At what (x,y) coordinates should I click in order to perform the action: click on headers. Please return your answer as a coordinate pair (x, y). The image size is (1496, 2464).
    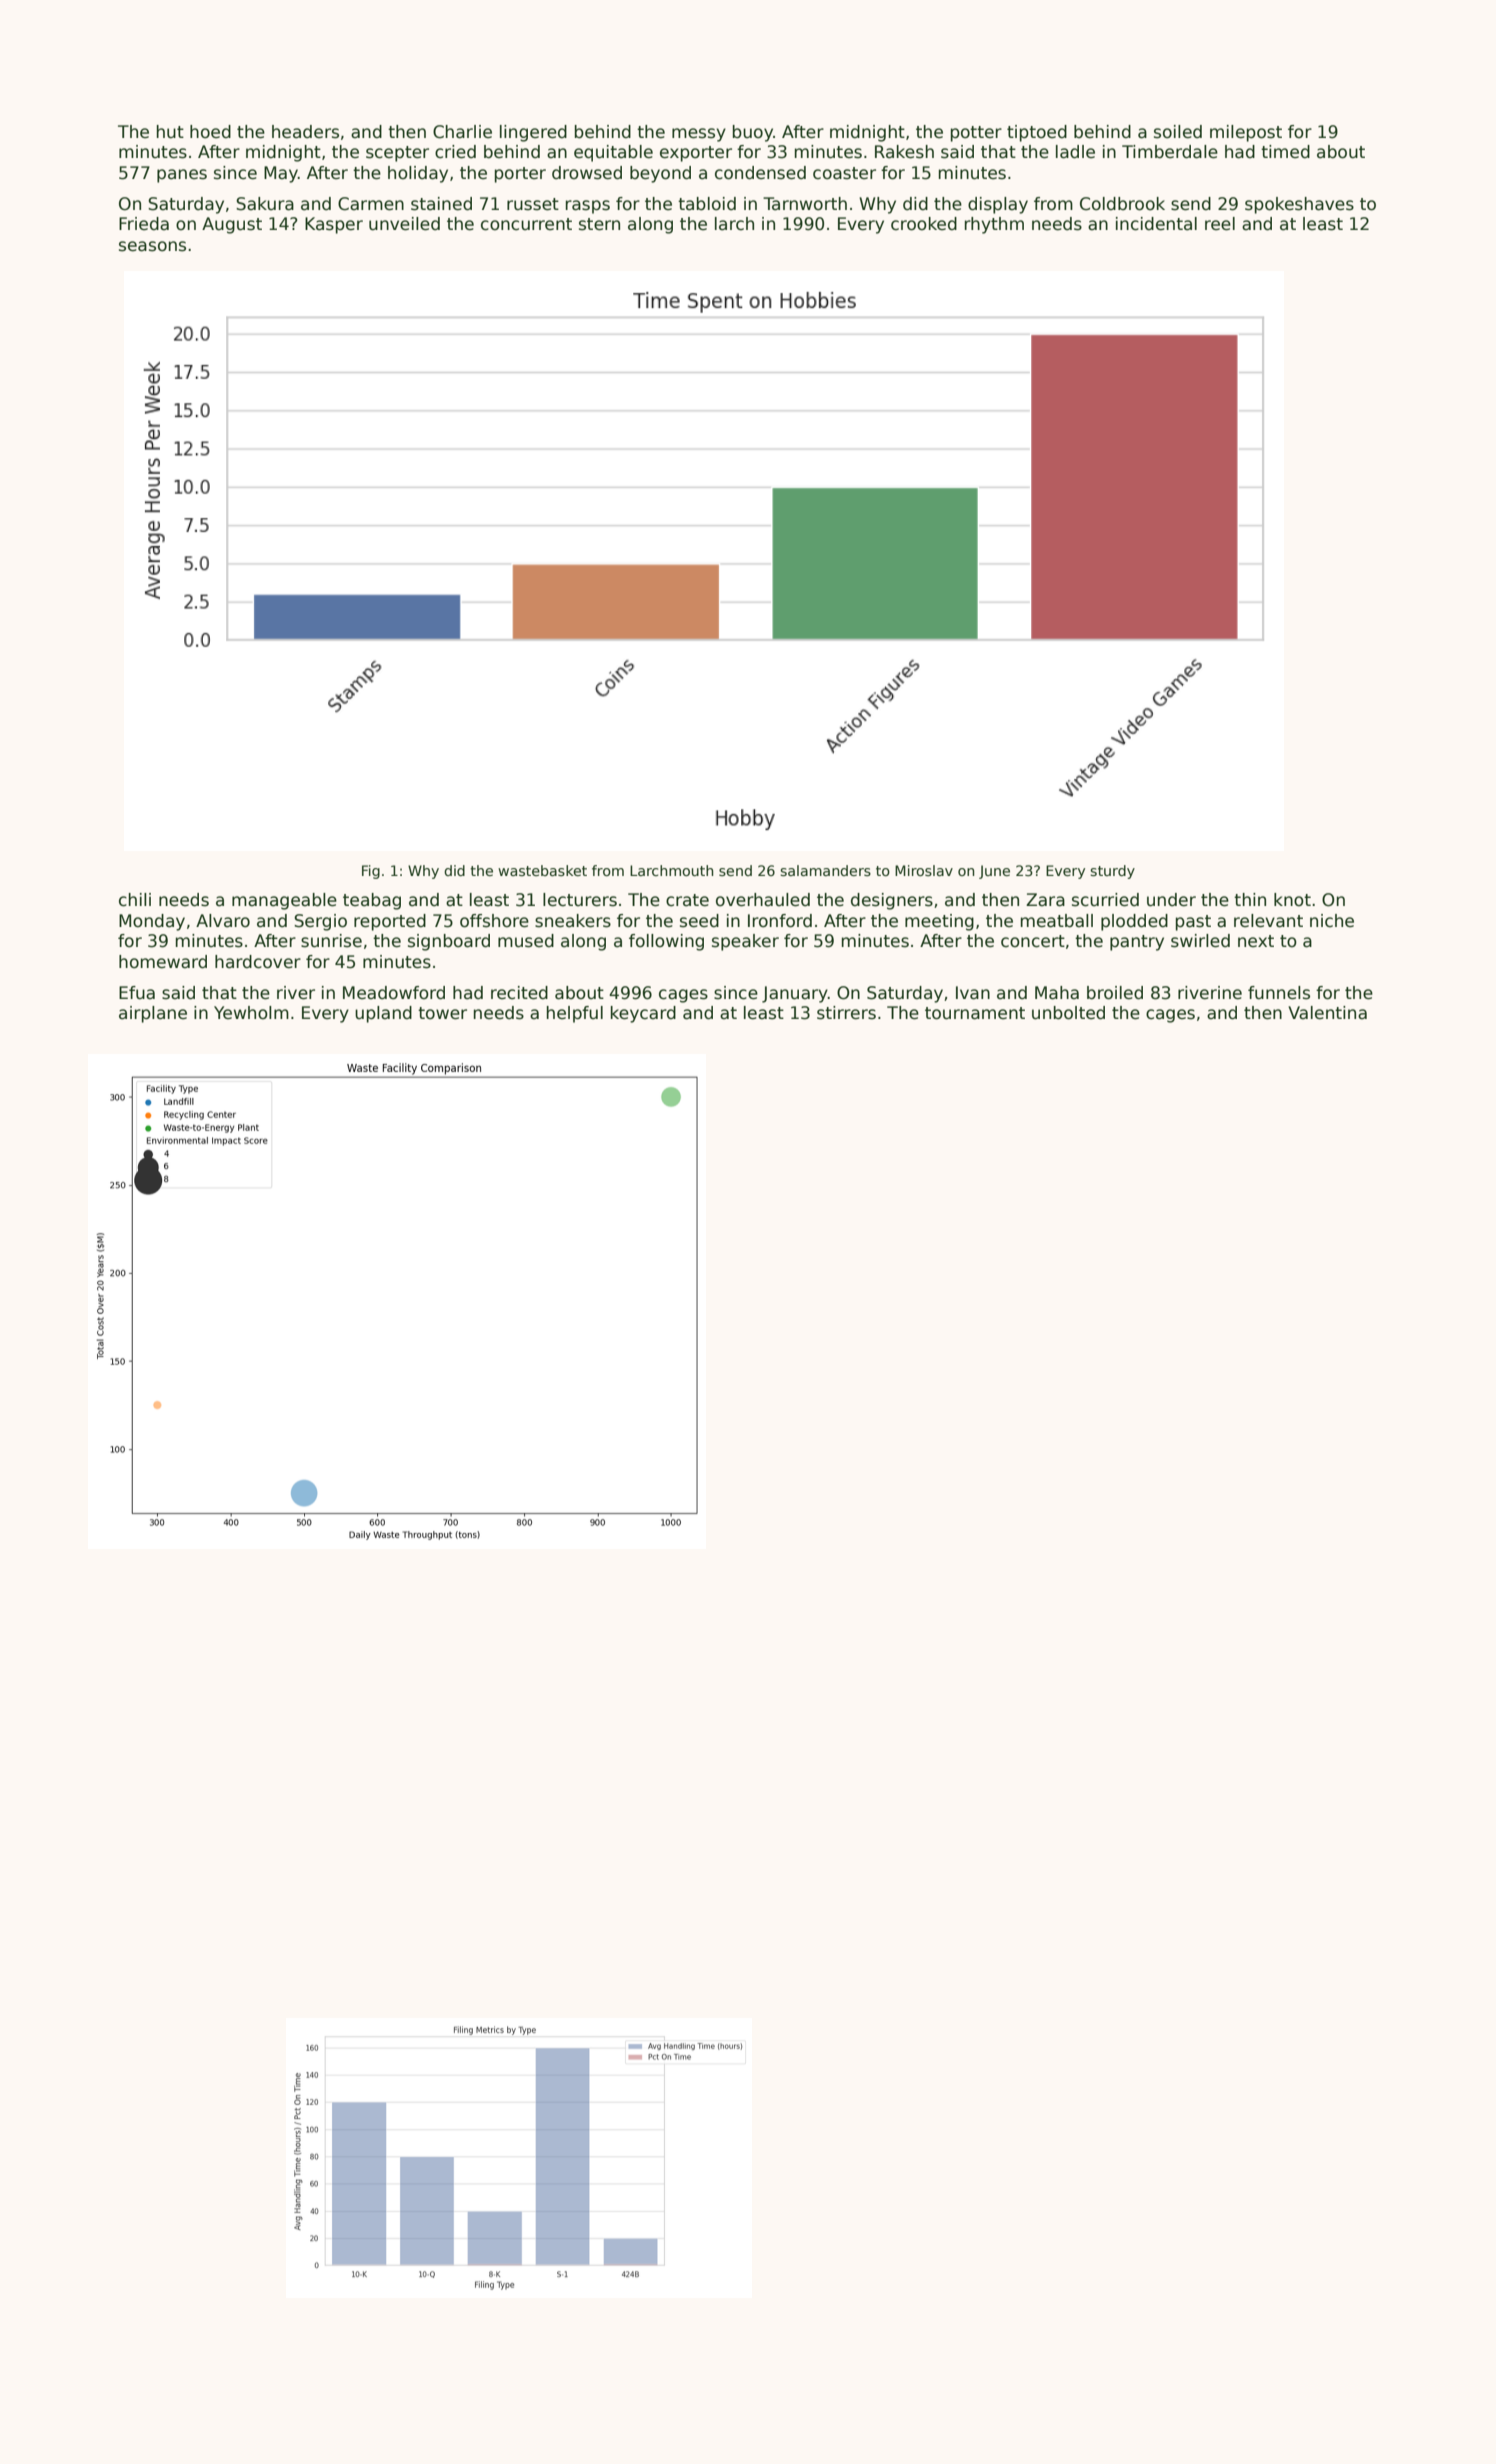
    Looking at the image, I should click on (305, 132).
